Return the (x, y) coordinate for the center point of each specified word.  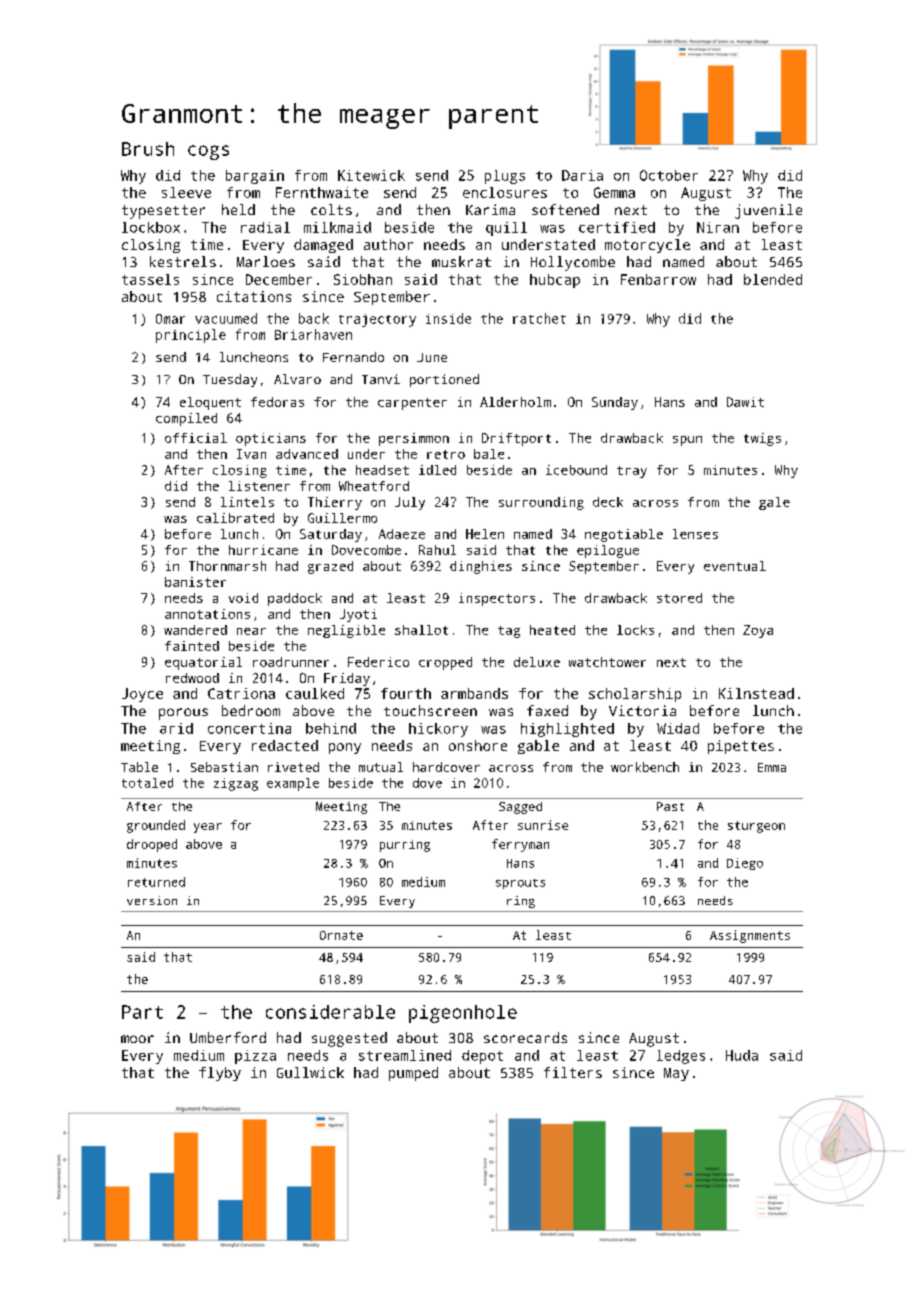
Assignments (750, 936)
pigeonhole (463, 1014)
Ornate (341, 935)
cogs (208, 152)
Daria (582, 175)
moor (137, 1039)
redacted (285, 745)
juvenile (768, 211)
